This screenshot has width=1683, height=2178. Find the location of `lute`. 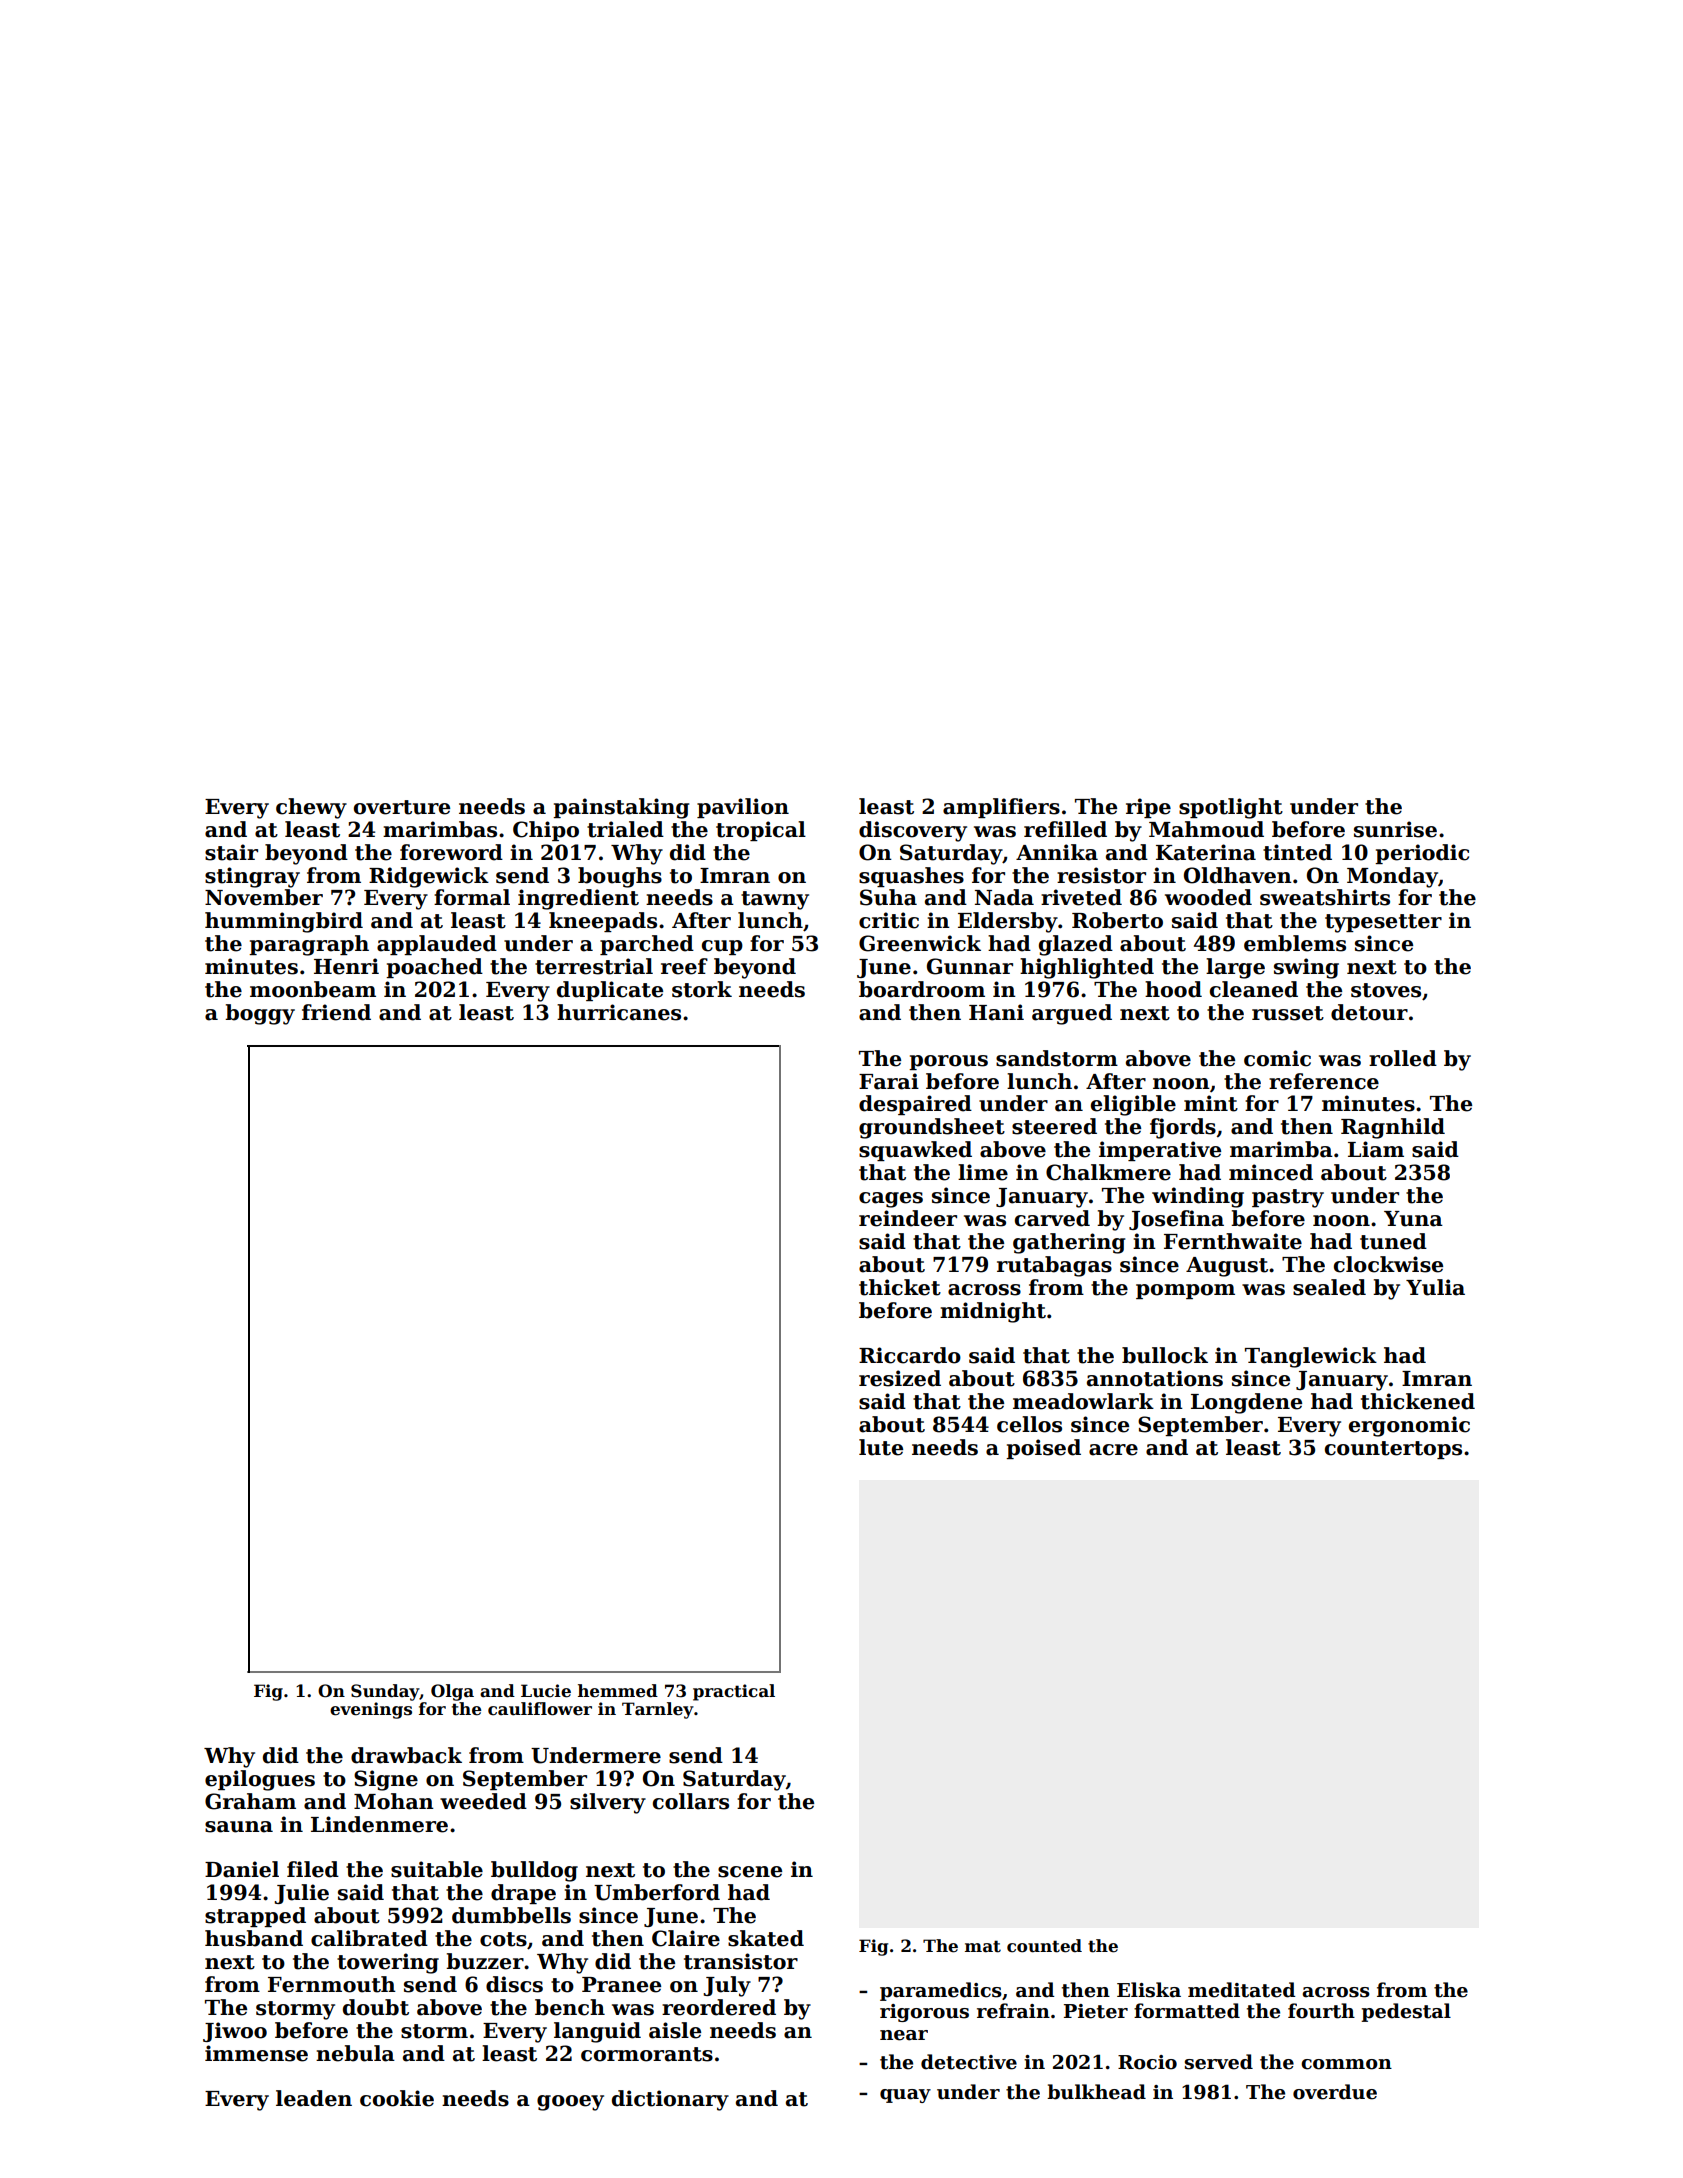

lute is located at coordinates (881, 1447).
